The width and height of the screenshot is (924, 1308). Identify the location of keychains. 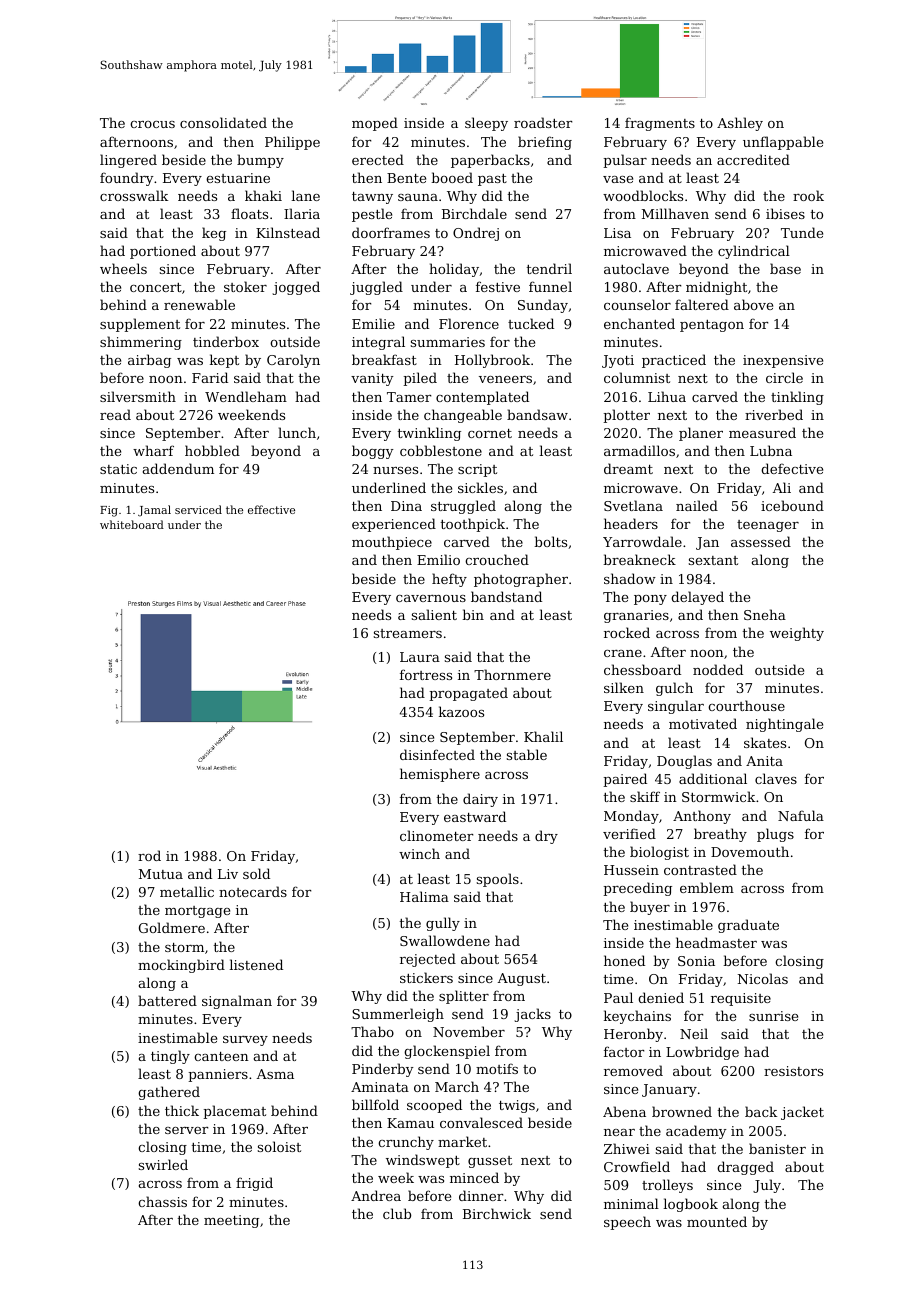
(637, 1017).
